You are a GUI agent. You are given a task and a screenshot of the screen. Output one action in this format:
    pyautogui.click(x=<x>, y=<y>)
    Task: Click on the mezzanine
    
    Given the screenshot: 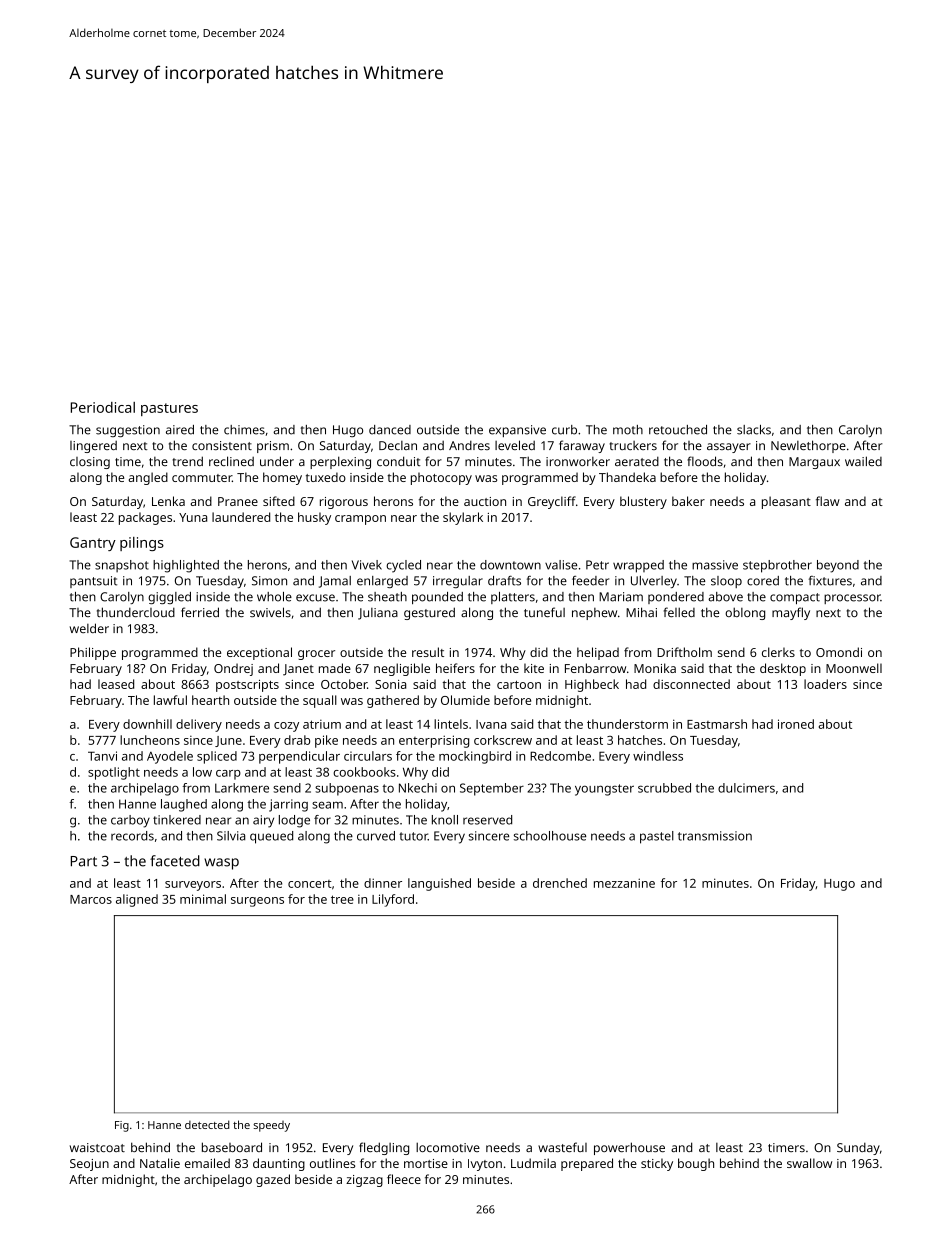 What is the action you would take?
    pyautogui.click(x=624, y=883)
